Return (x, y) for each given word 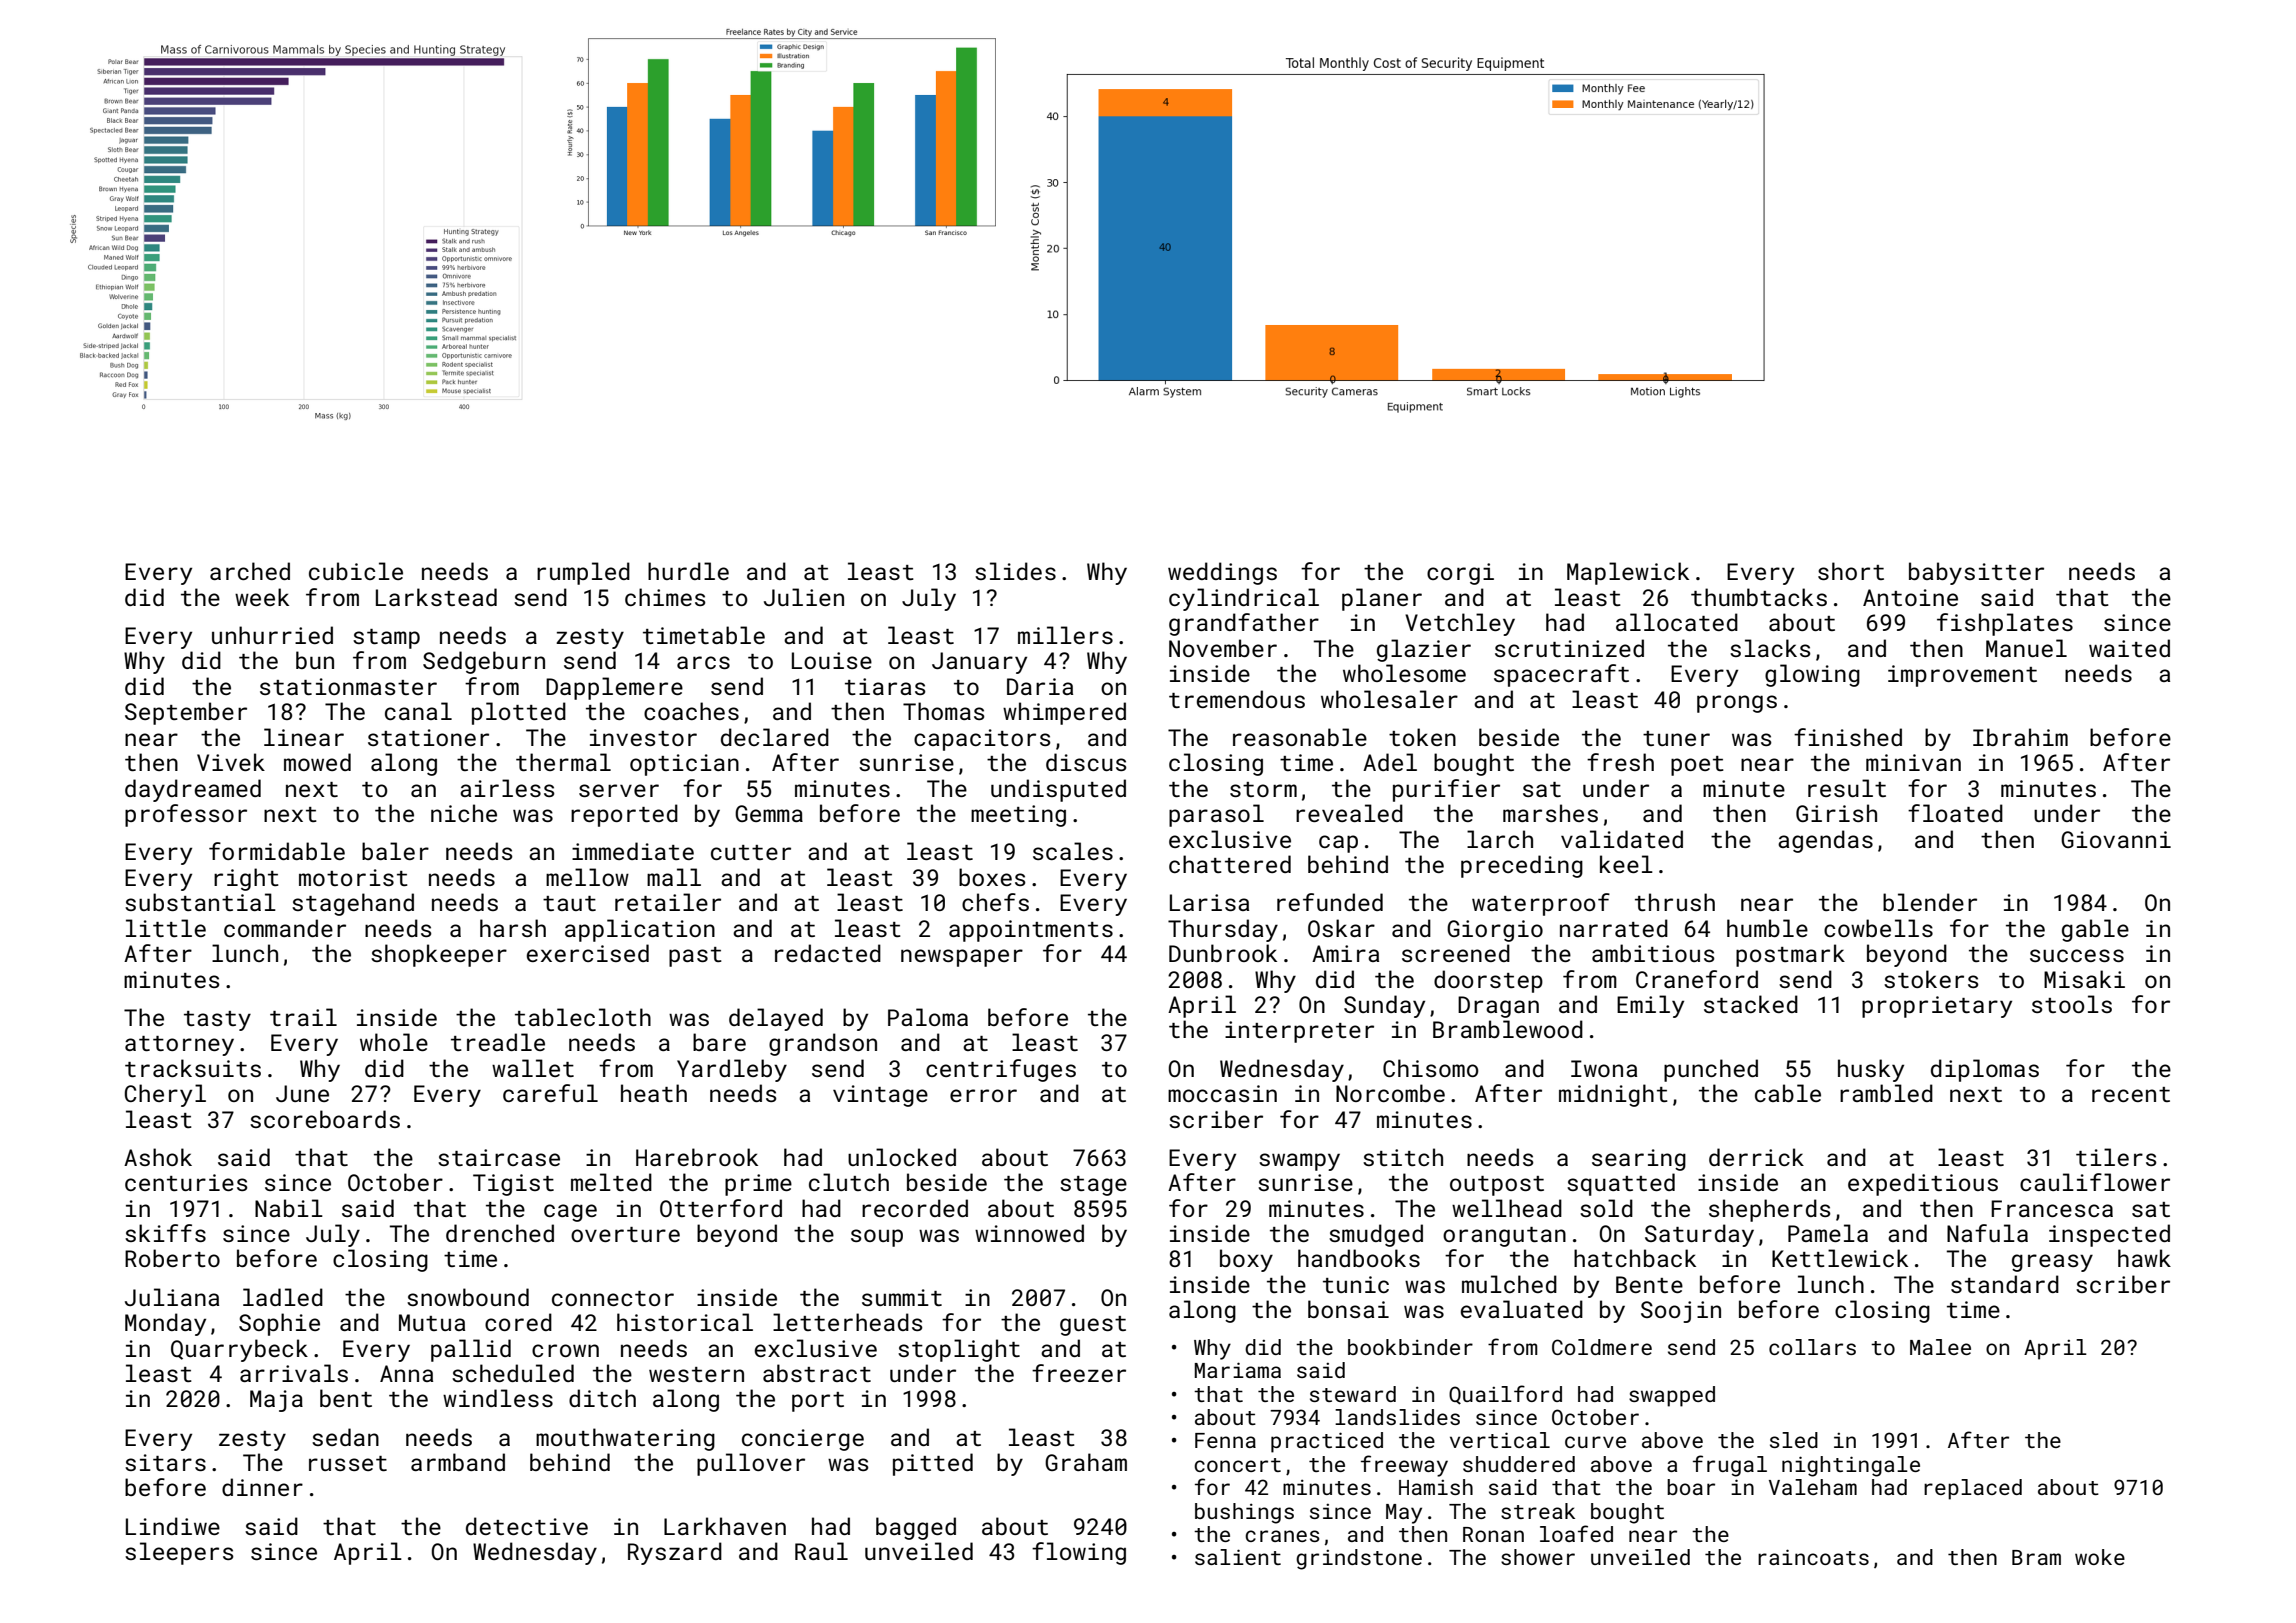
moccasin (1222, 1093)
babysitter (1976, 573)
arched (250, 571)
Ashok (158, 1157)
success (2077, 955)
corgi (1460, 574)
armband (458, 1462)
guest (1093, 1326)
